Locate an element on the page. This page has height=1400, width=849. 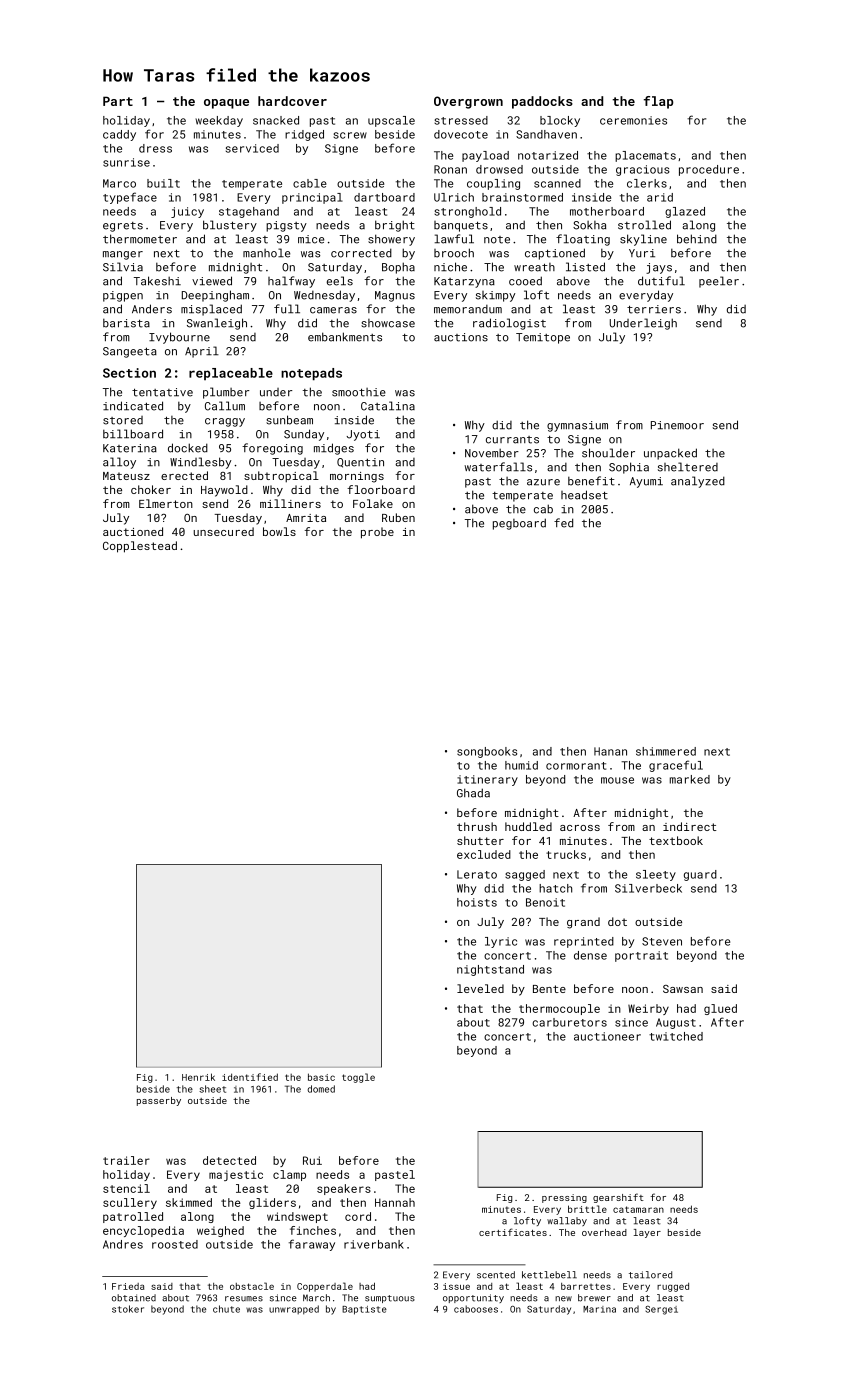
upscale is located at coordinates (391, 121).
